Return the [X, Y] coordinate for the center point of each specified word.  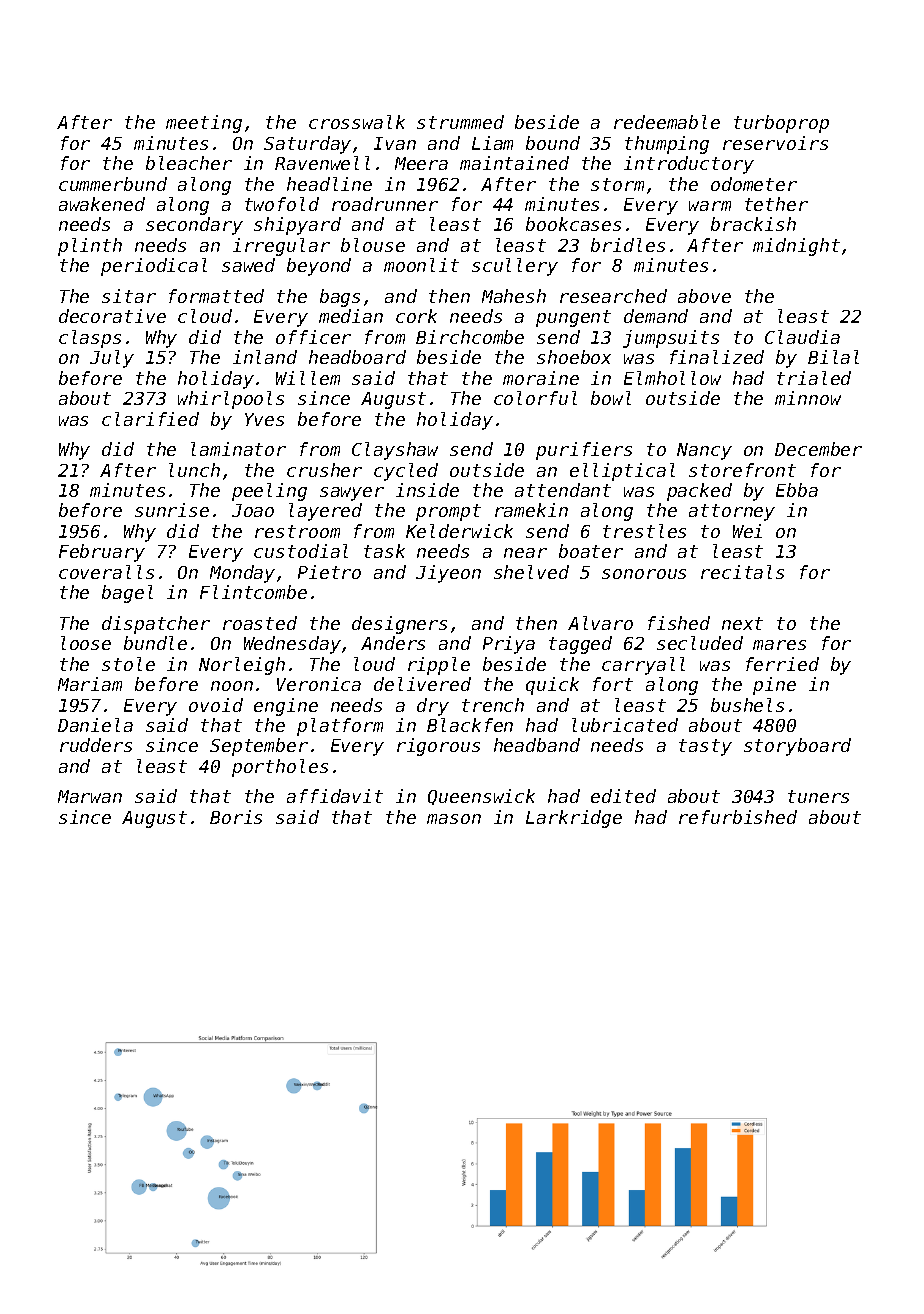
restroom [297, 531]
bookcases [573, 224]
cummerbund [113, 184]
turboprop [781, 124]
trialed [814, 378]
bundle [155, 643]
